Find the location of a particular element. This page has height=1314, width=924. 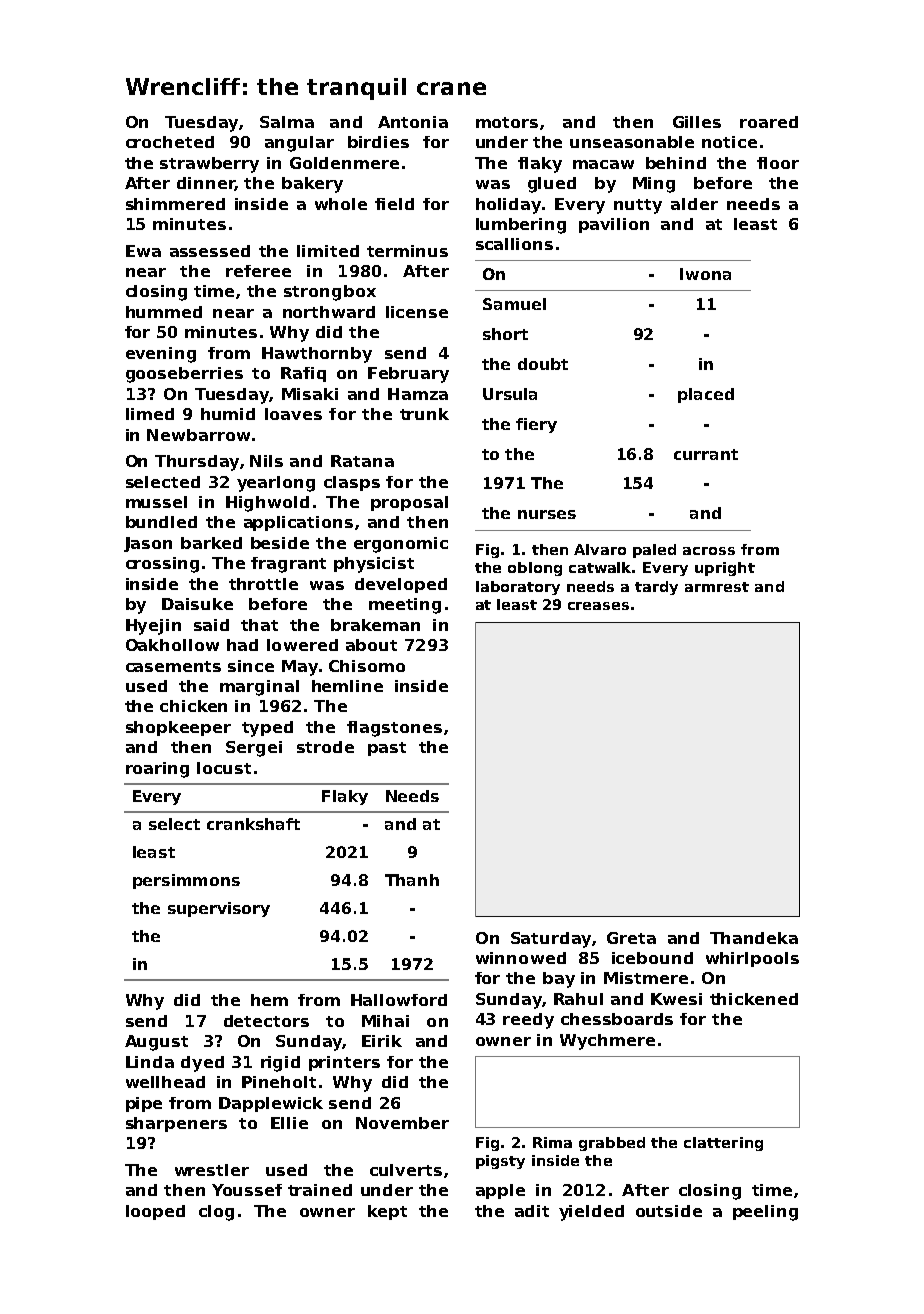

referee is located at coordinates (258, 271).
